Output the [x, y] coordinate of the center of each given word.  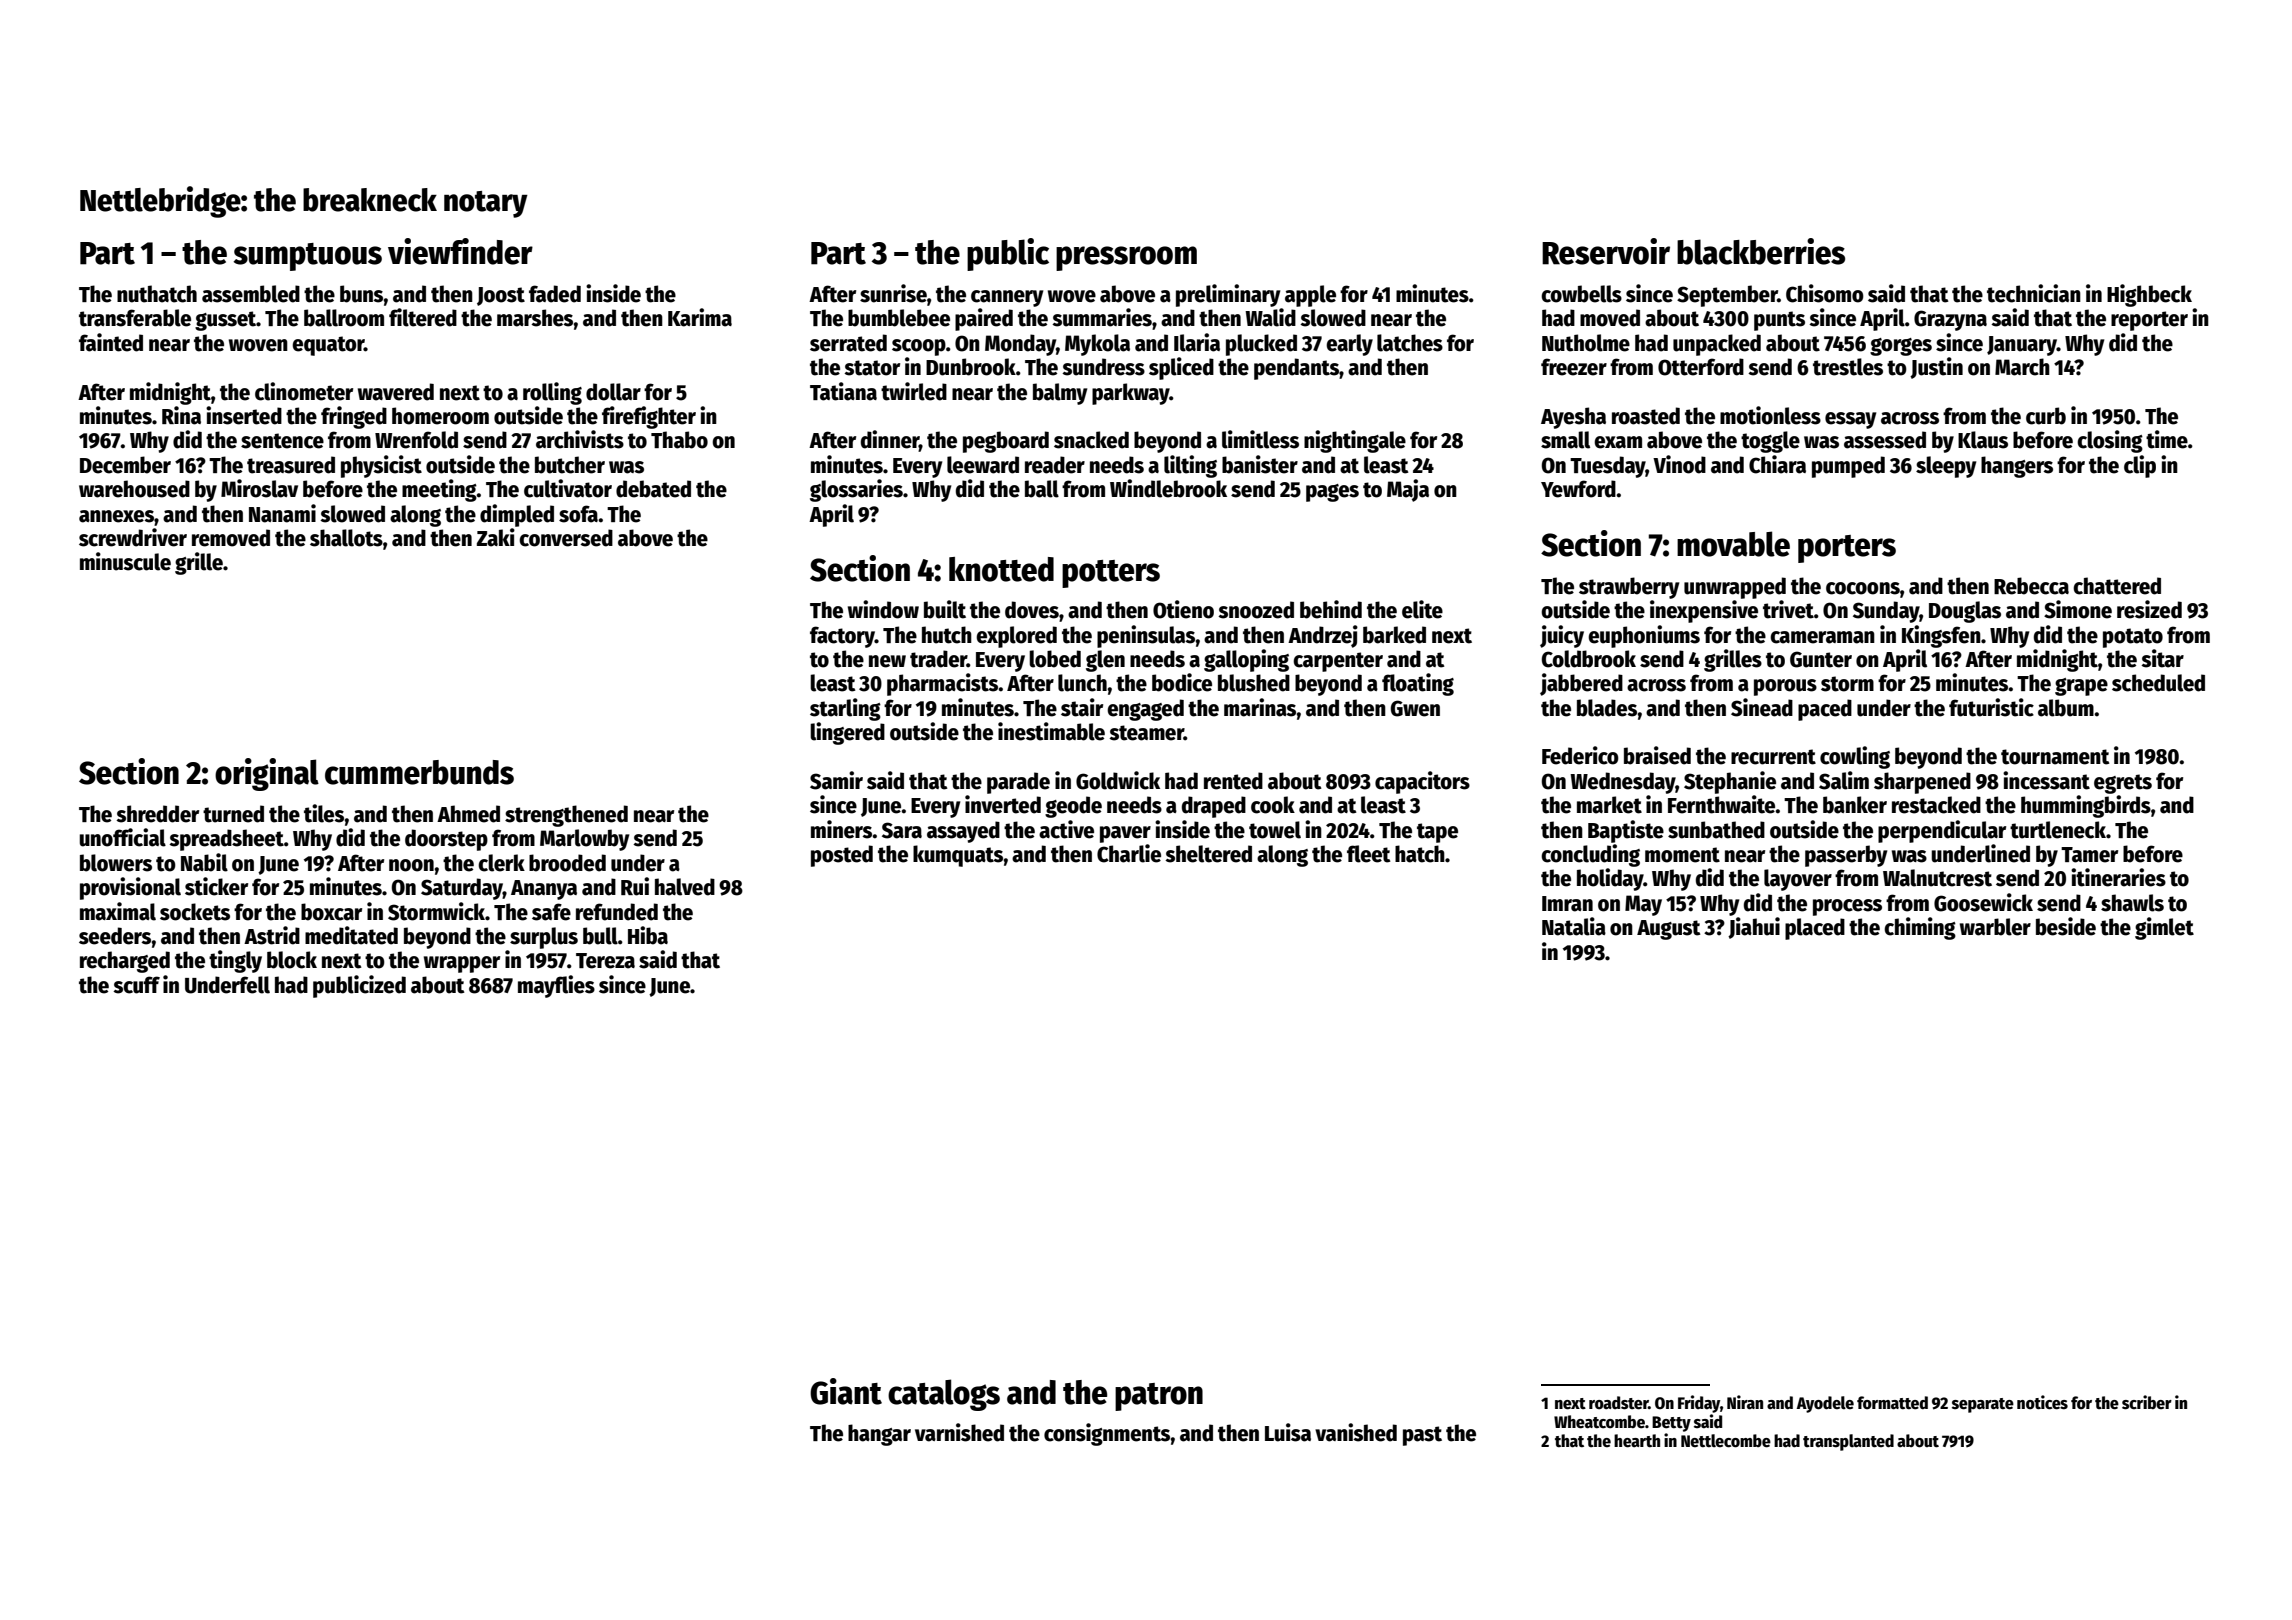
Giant [846, 1391]
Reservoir [1606, 251]
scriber [2147, 1402]
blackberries [1761, 251]
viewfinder [460, 251]
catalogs [944, 1395]
